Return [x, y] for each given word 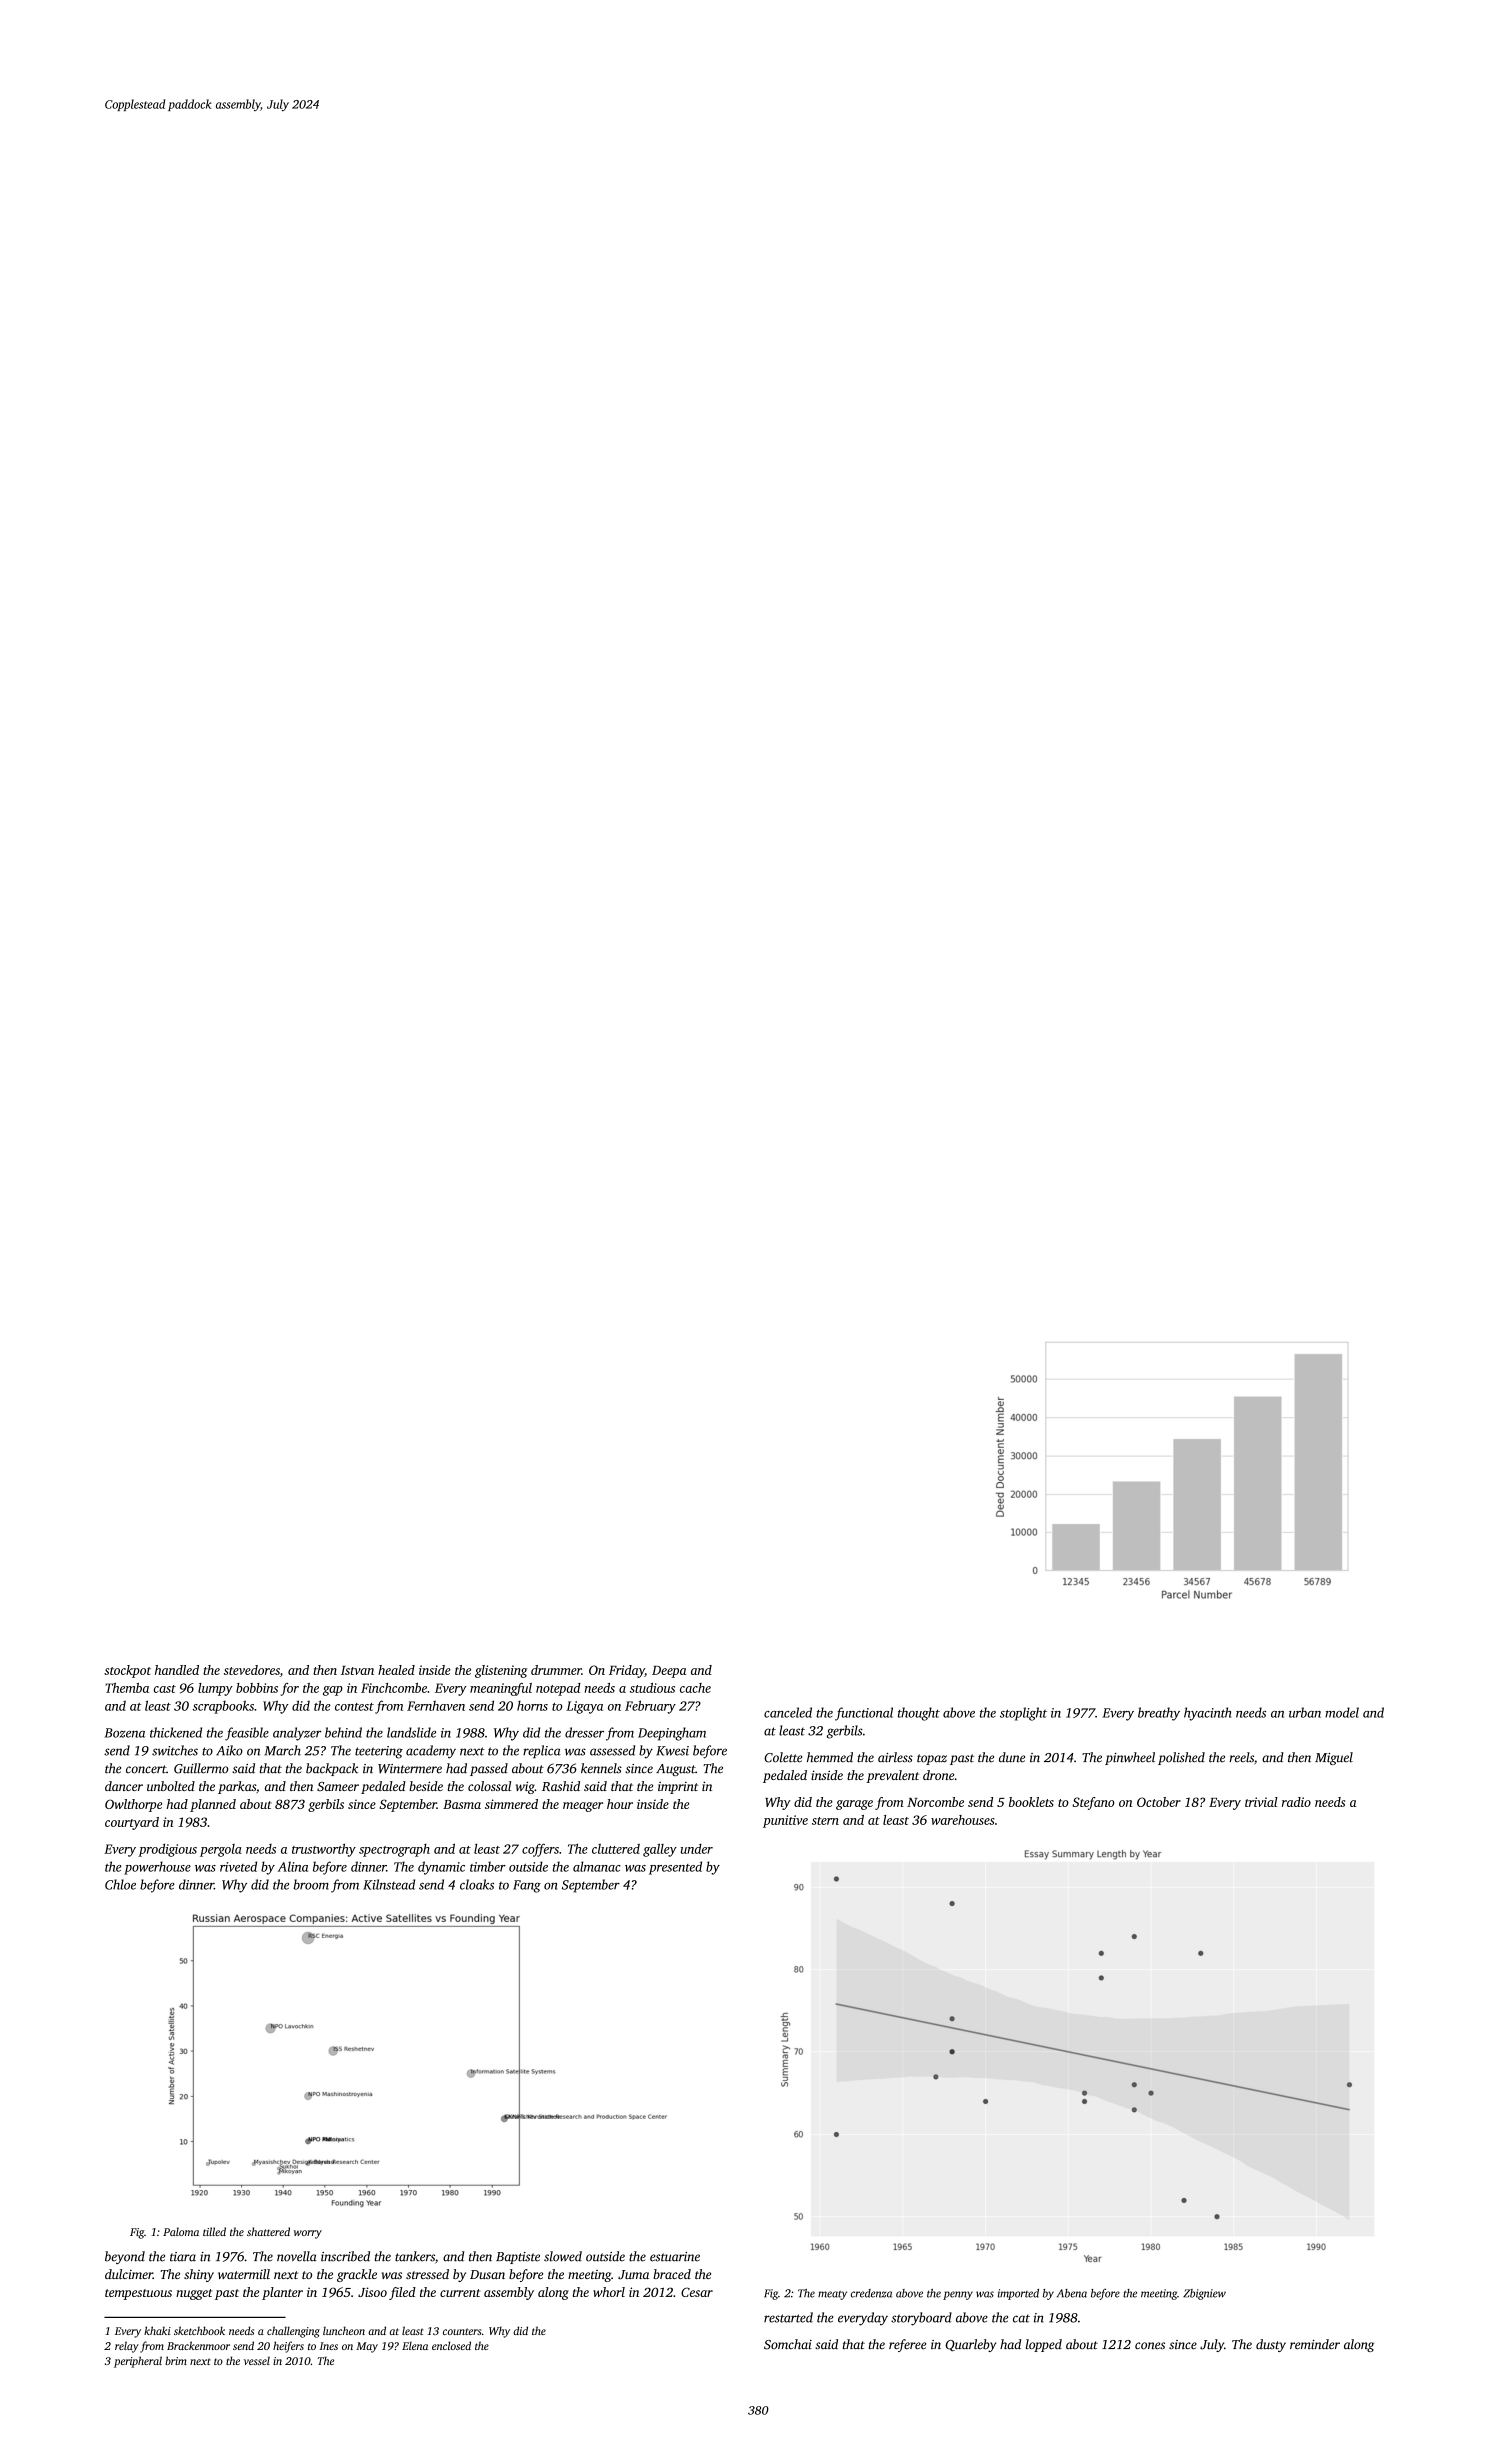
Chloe [120, 1884]
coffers [540, 1850]
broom [311, 1884]
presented [675, 1868]
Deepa [669, 1672]
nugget [194, 2294]
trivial [1261, 1802]
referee [907, 2345]
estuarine [675, 2257]
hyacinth [1207, 1714]
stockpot [127, 1671]
